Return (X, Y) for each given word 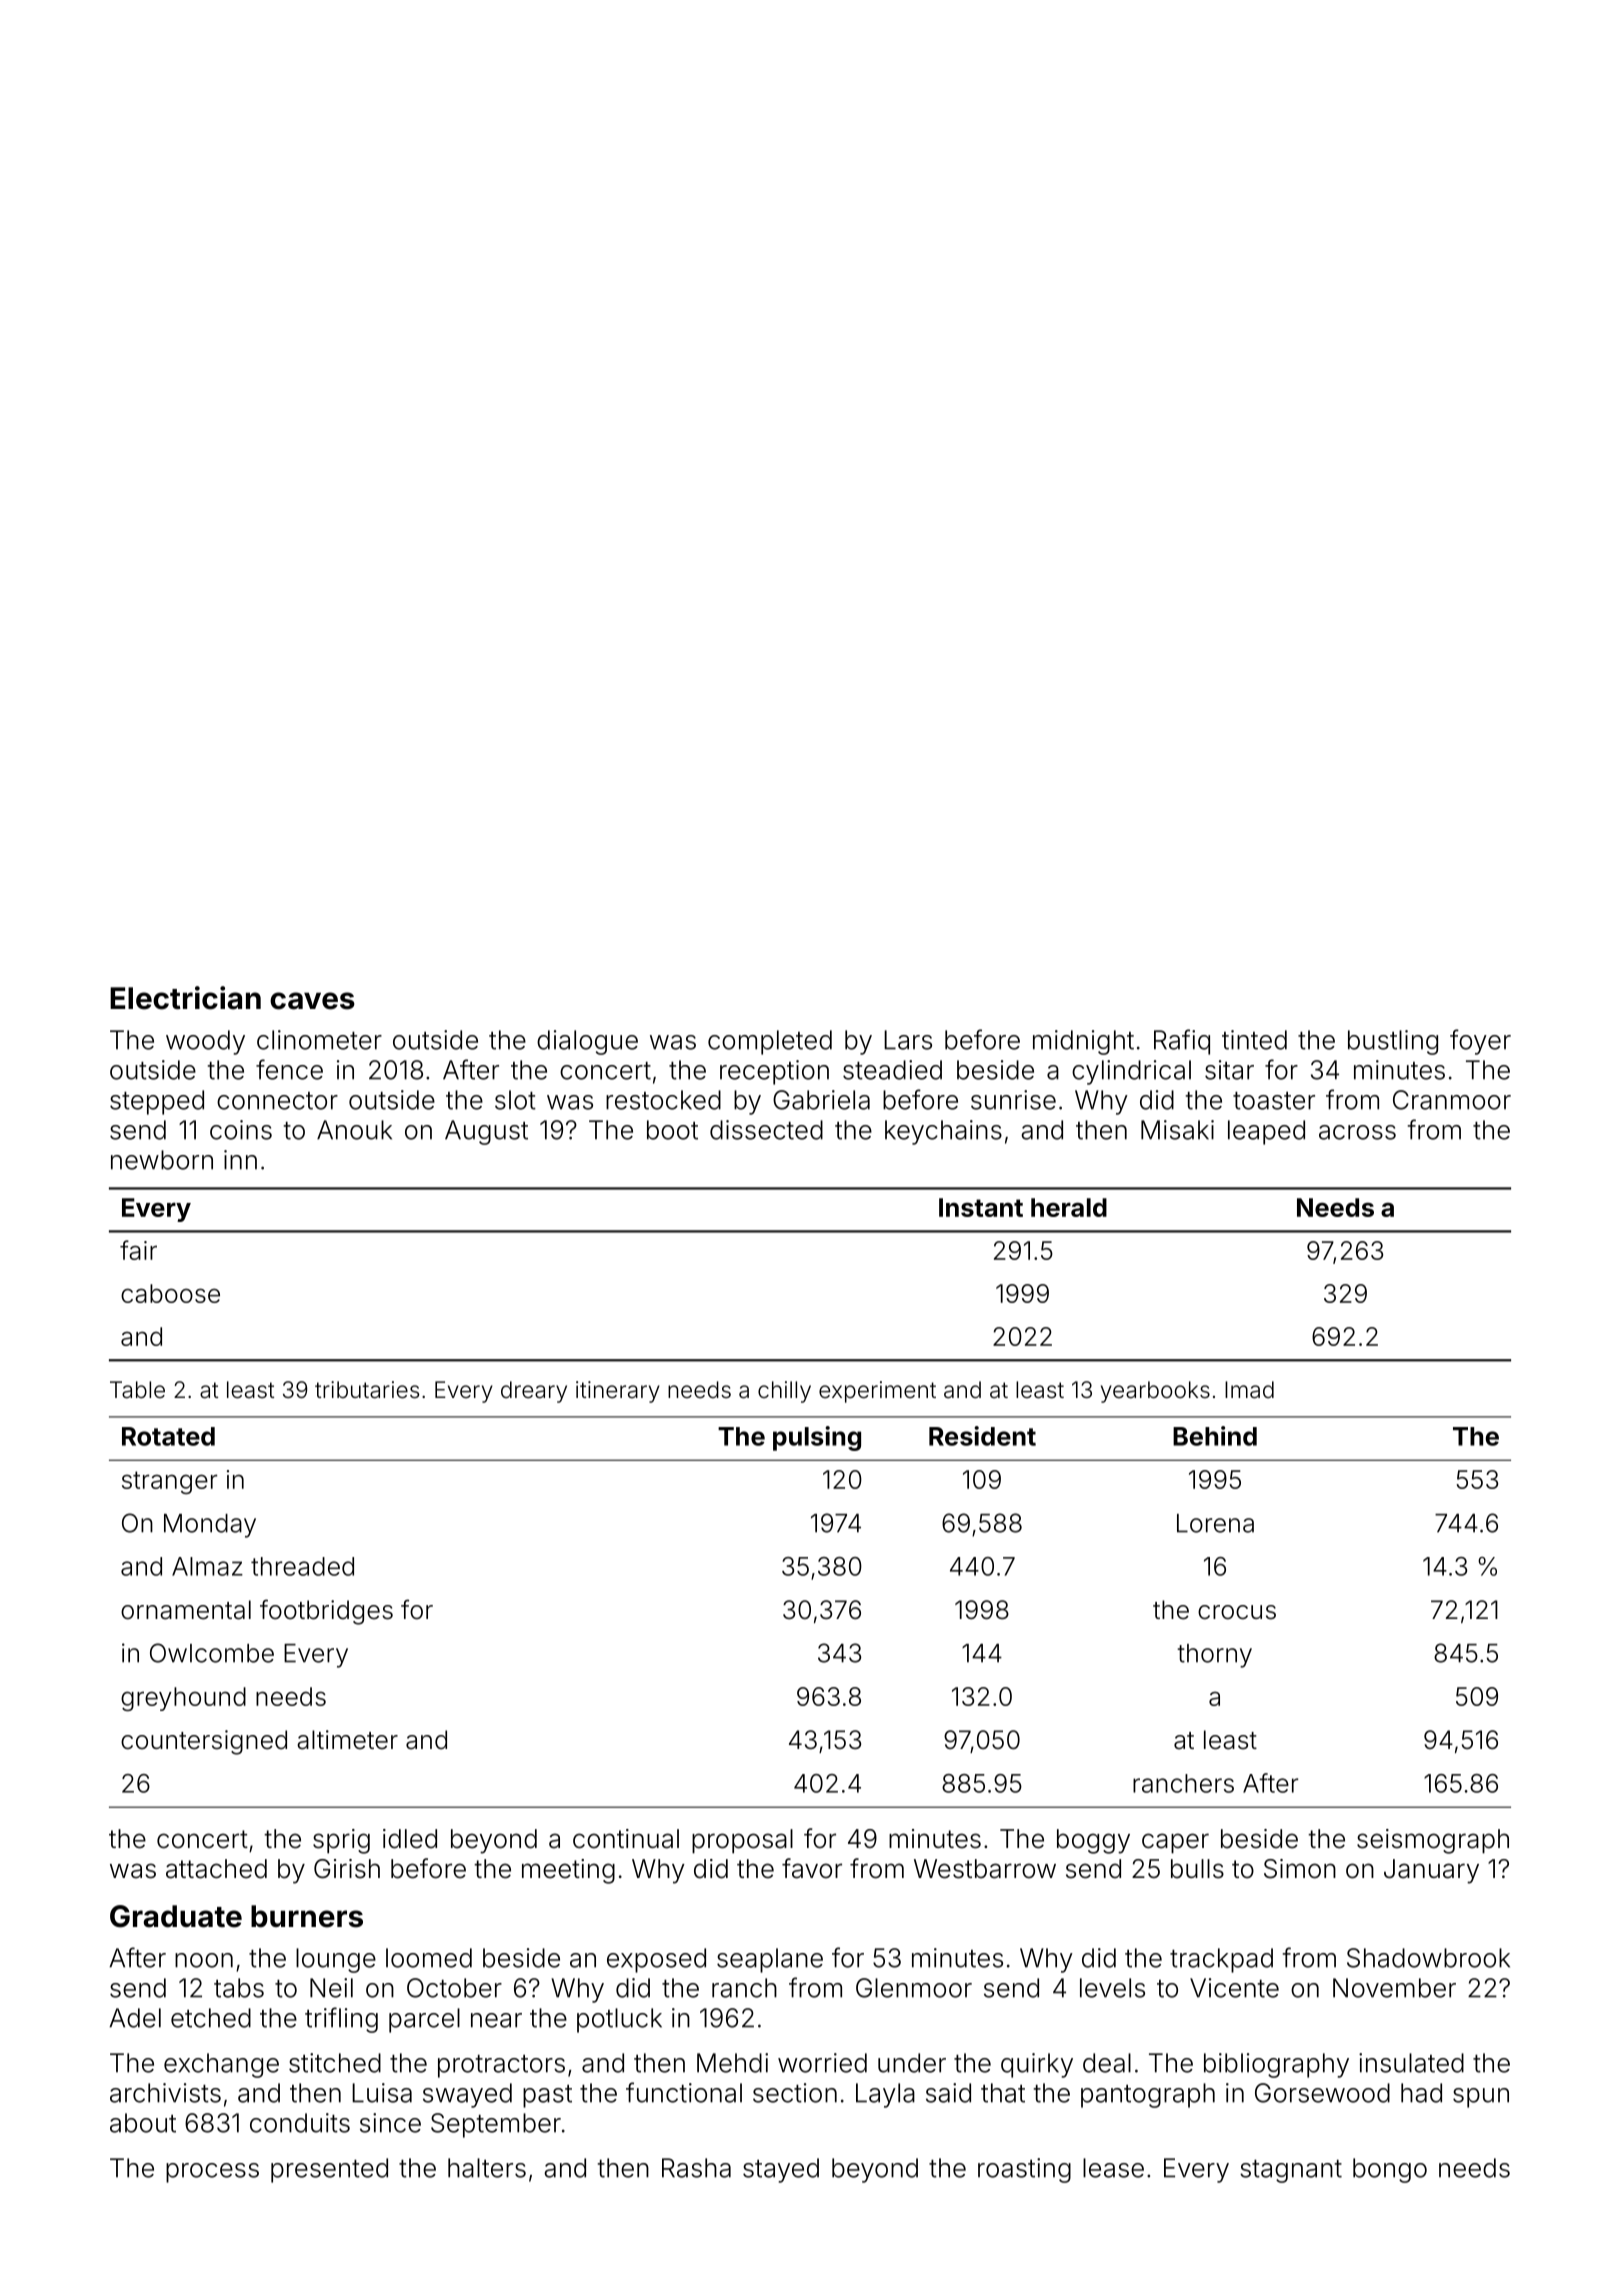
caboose (170, 1293)
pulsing (817, 1438)
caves (312, 1001)
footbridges (326, 1612)
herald (1069, 1207)
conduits (300, 2123)
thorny (1214, 1656)
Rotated (168, 1436)
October (454, 1988)
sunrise (1013, 1100)
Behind (1215, 1436)
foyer (1480, 1042)
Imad (1249, 1390)
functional (684, 2092)
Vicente (1234, 1988)
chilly (784, 1392)
